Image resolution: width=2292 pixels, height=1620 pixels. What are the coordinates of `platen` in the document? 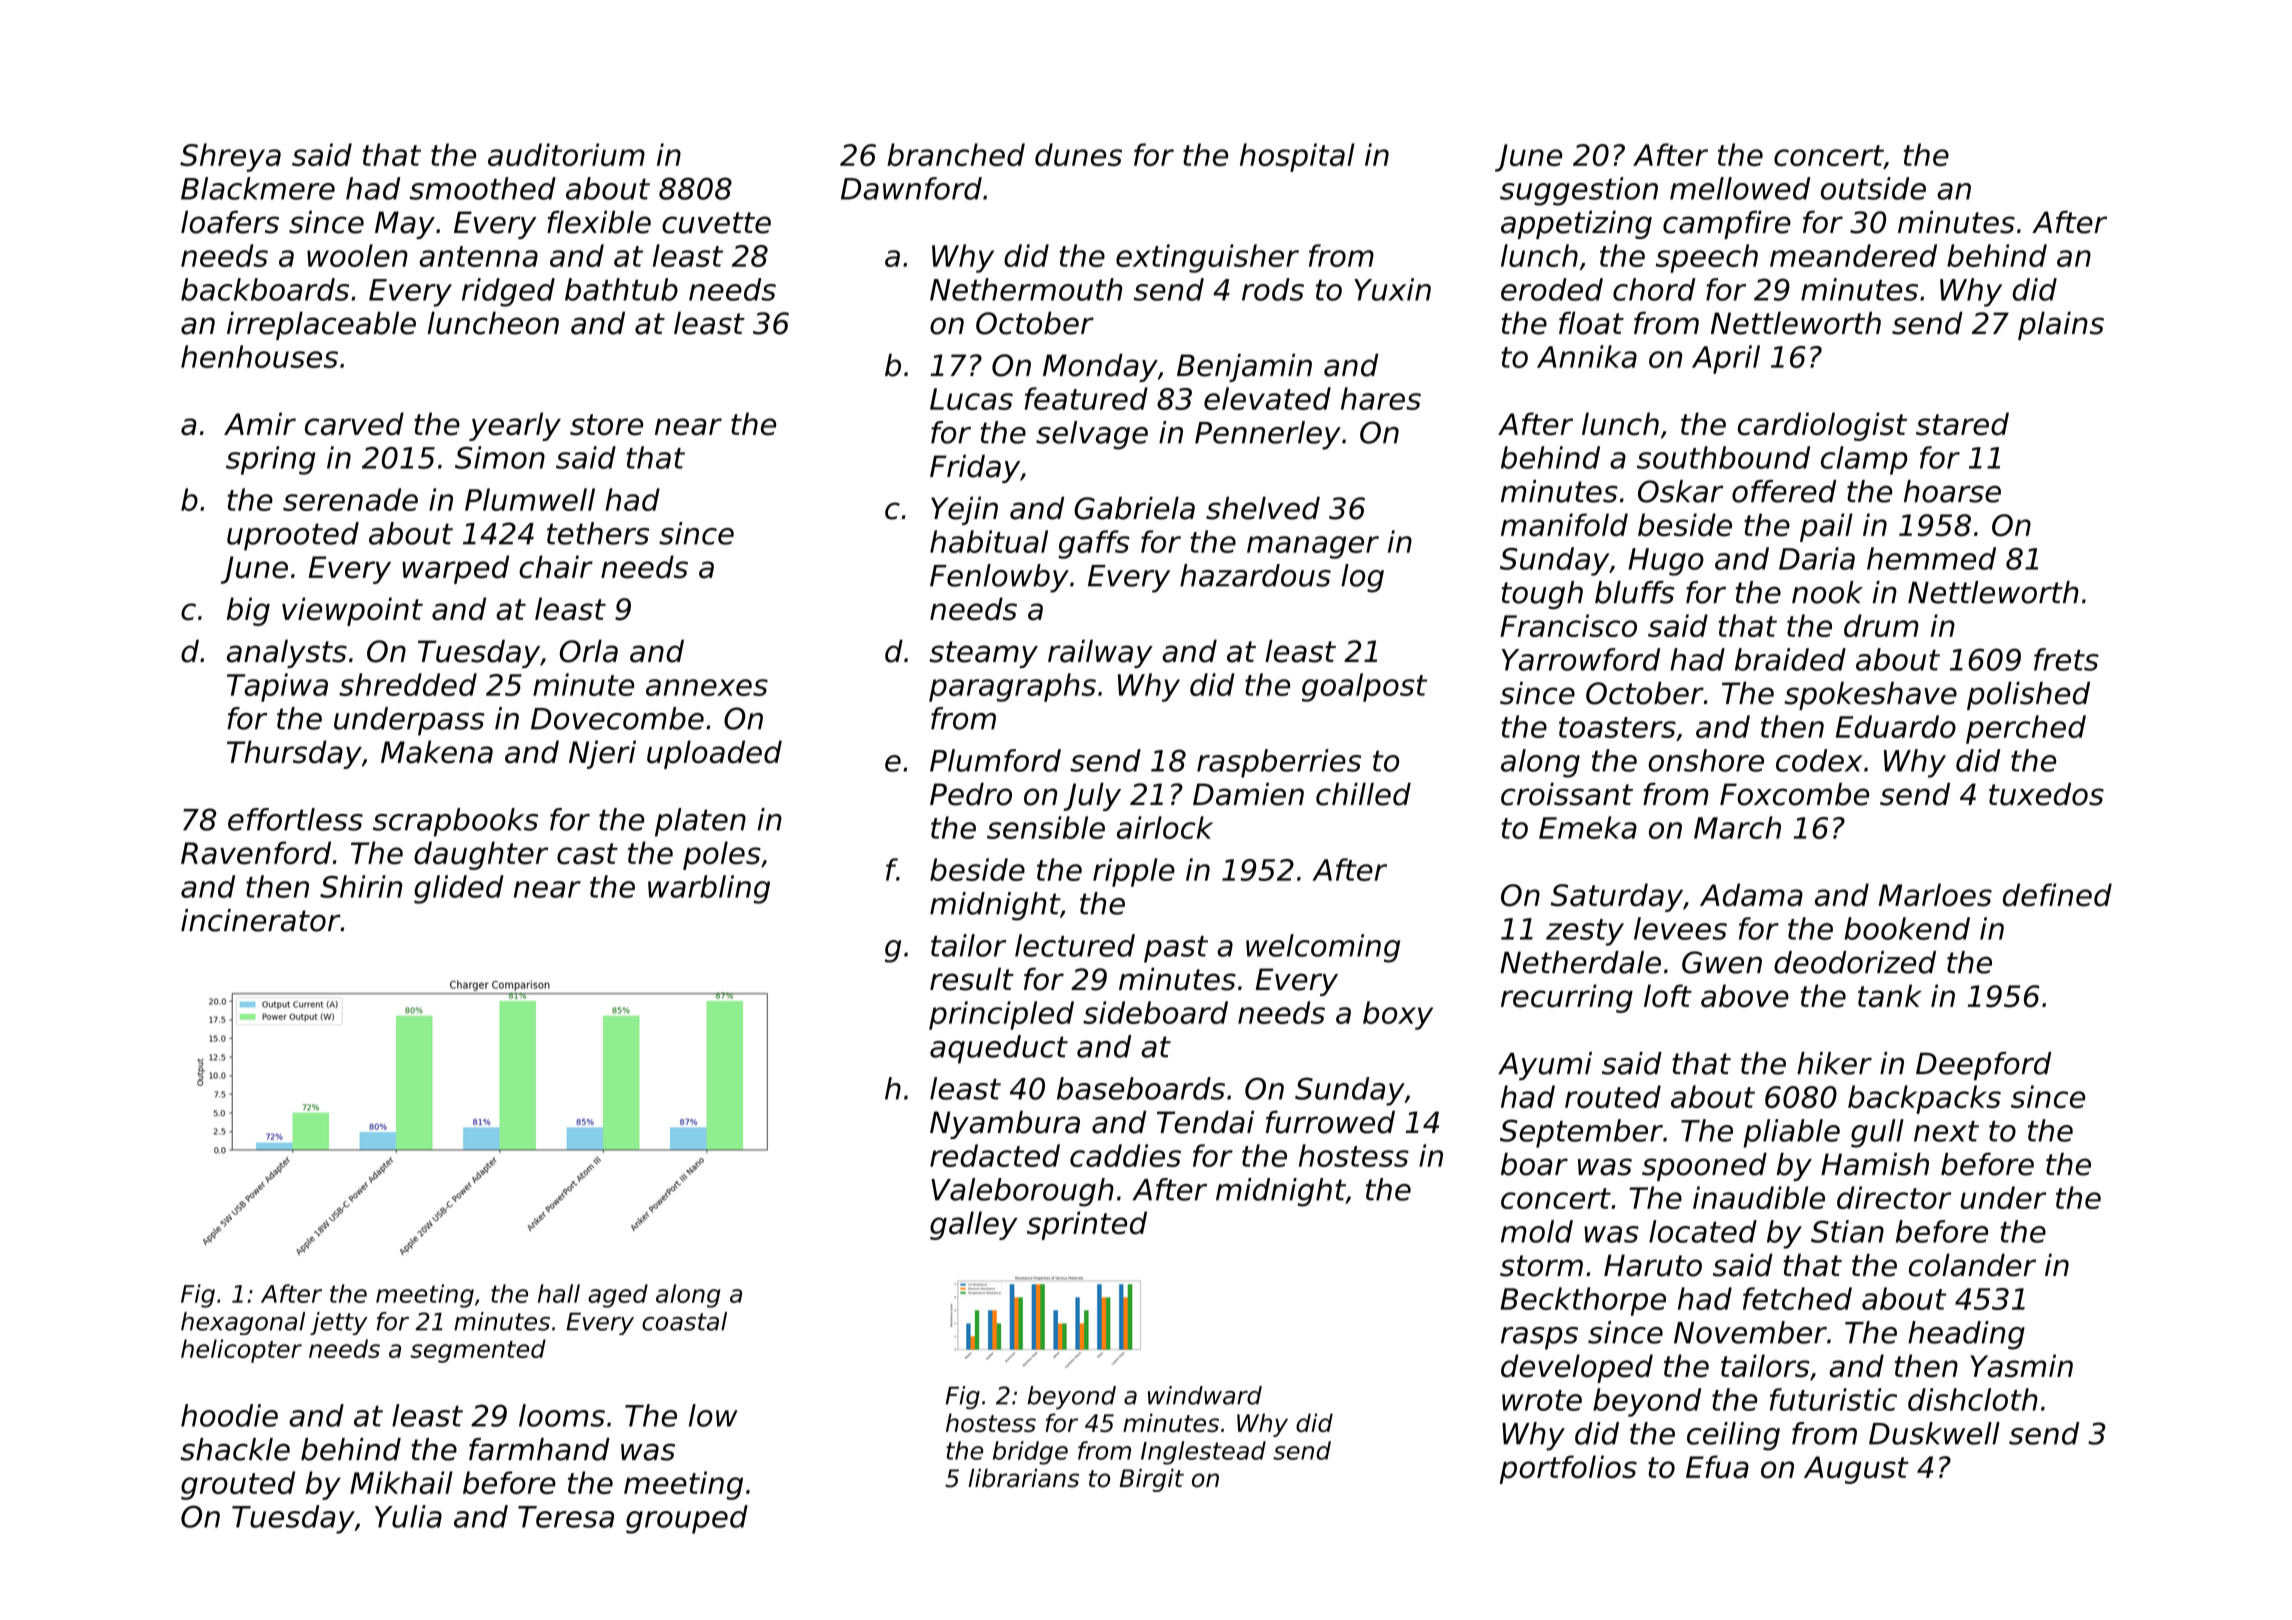 It's located at (700, 822).
